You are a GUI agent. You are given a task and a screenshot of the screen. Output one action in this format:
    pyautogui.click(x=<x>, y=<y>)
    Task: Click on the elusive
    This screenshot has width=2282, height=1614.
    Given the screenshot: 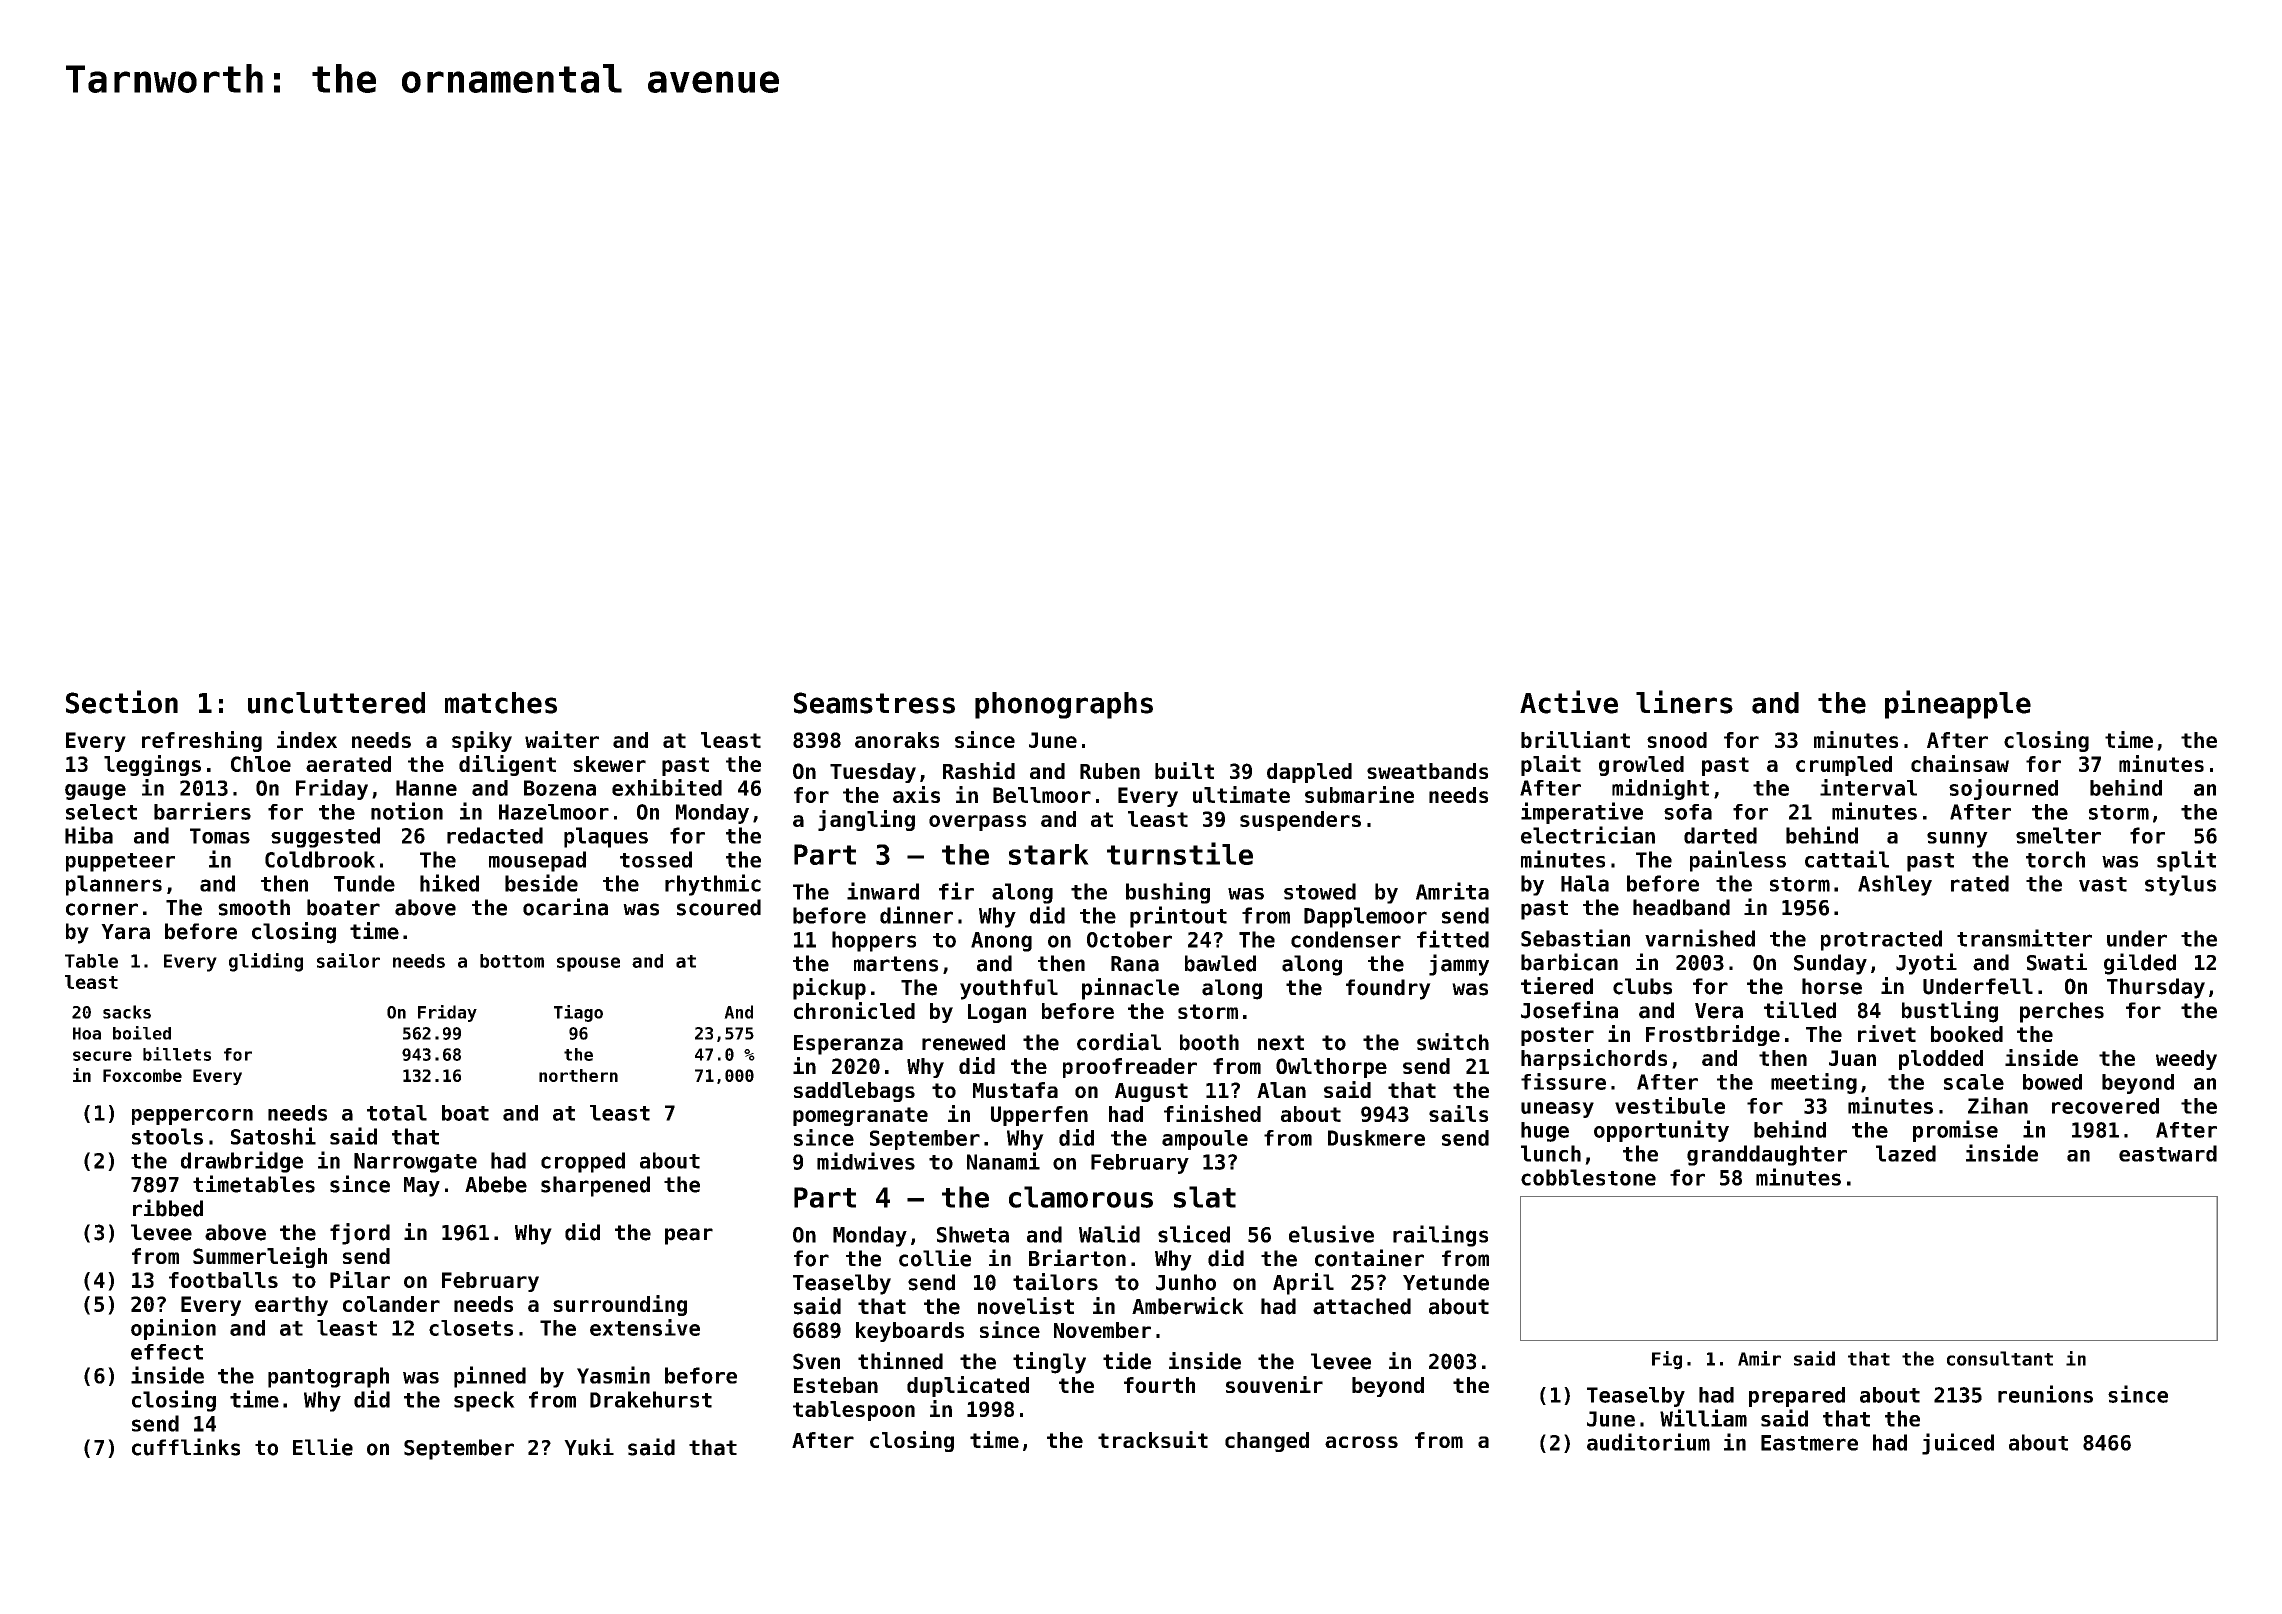 What is the action you would take?
    pyautogui.click(x=1331, y=1234)
